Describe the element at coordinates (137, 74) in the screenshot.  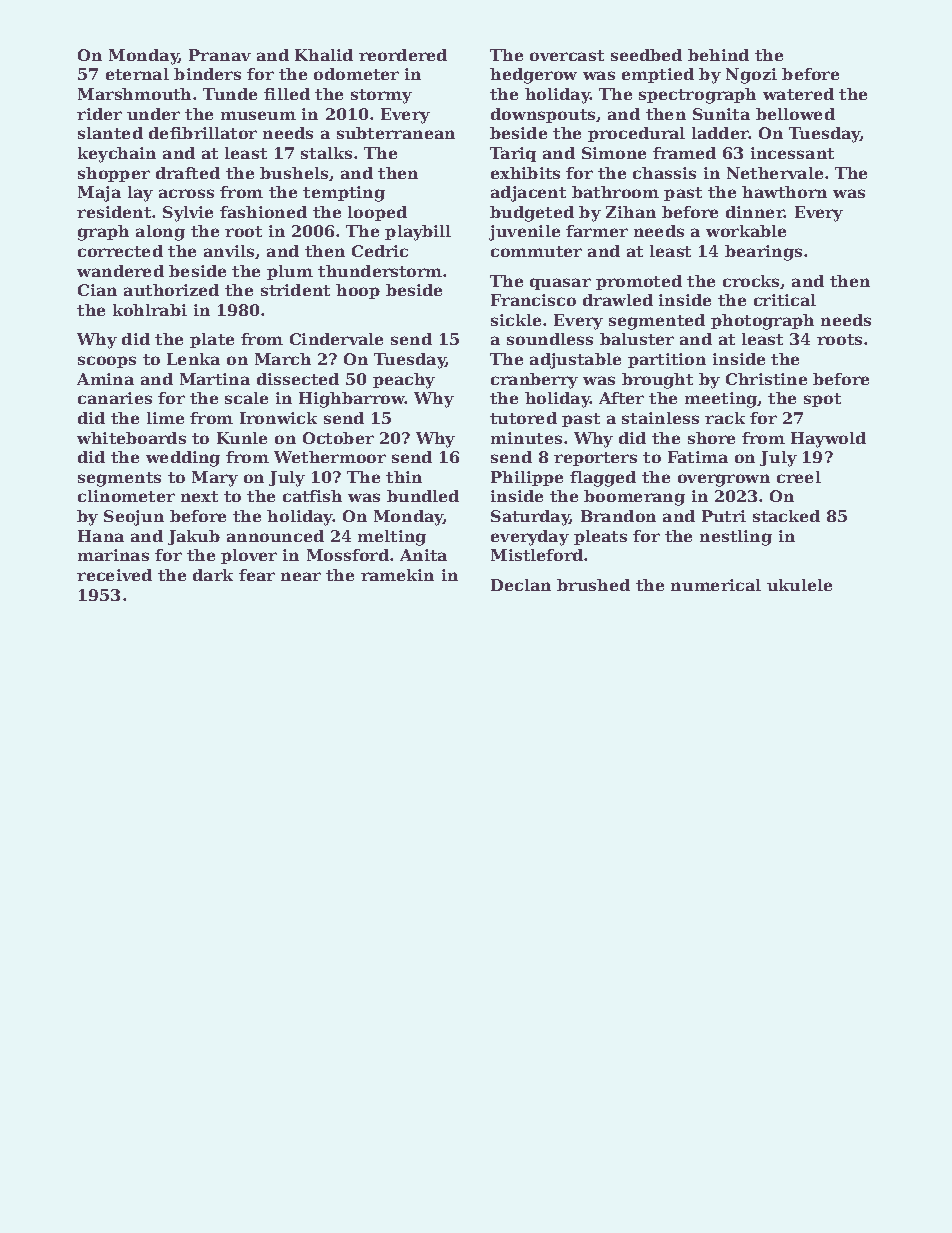
I see `eternal` at that location.
